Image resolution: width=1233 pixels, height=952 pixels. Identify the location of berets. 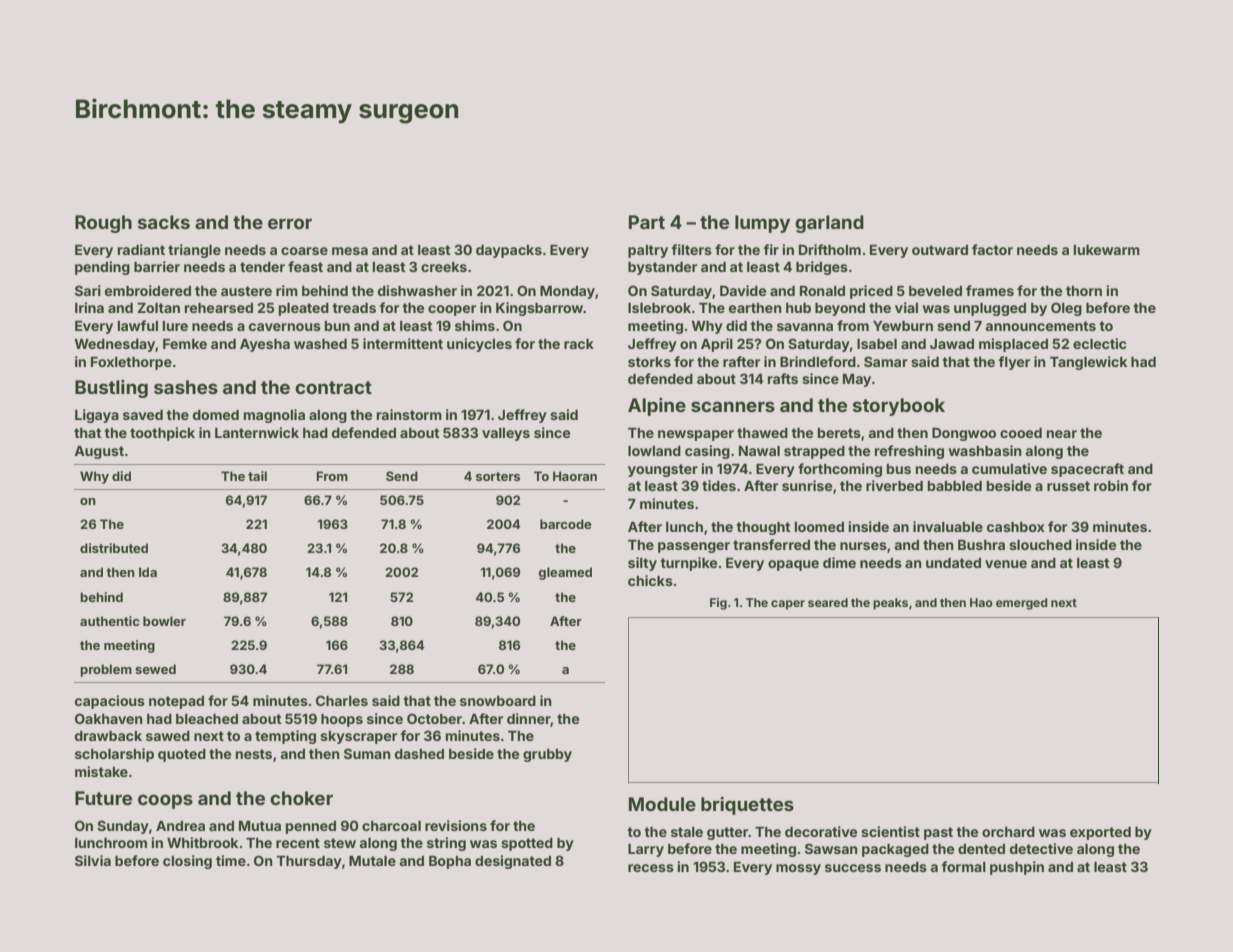
(839, 433).
